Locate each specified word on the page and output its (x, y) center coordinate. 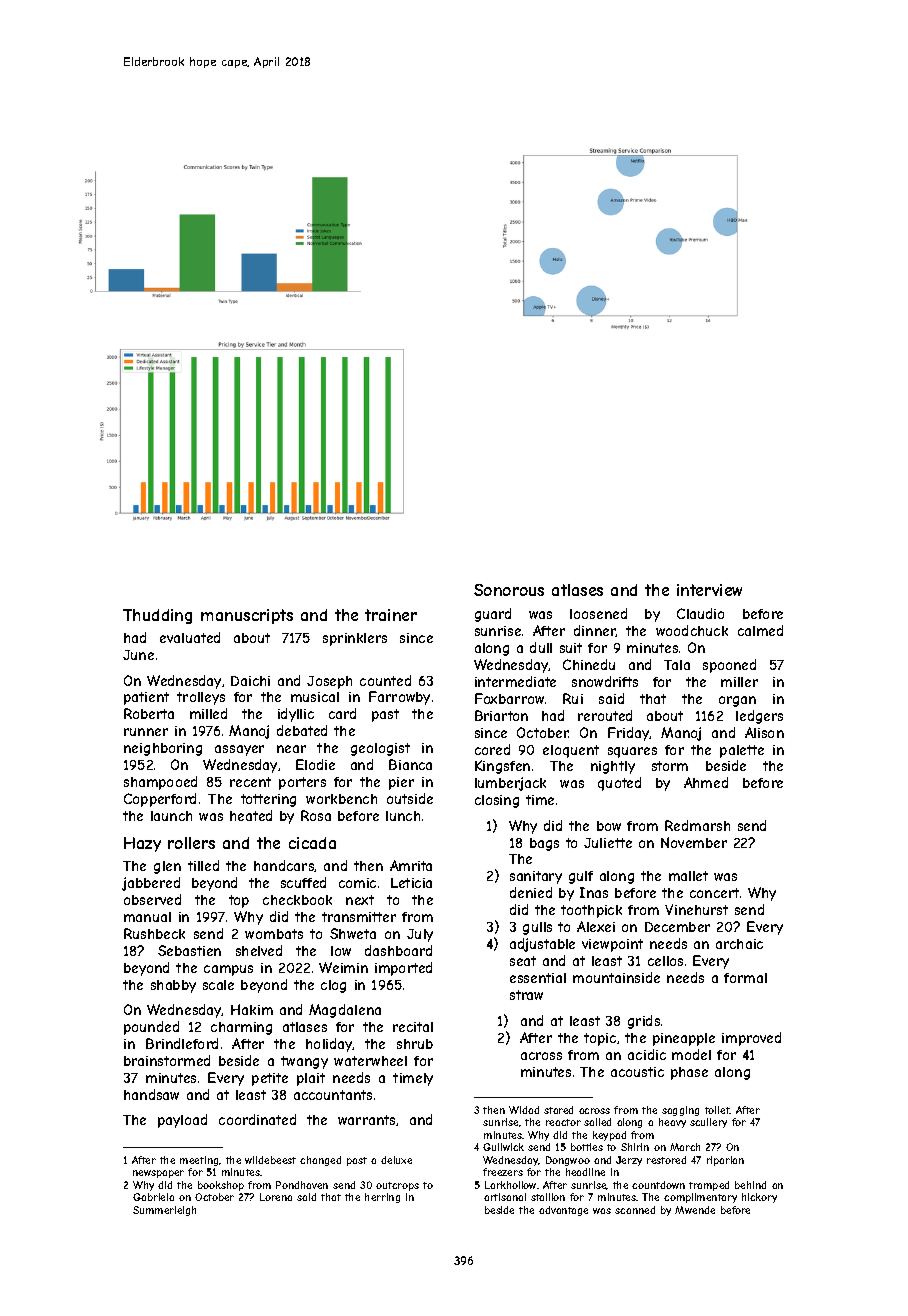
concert (714, 893)
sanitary (536, 877)
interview (709, 590)
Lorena (276, 1197)
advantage (563, 1211)
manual (147, 917)
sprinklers (355, 639)
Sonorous (509, 590)
